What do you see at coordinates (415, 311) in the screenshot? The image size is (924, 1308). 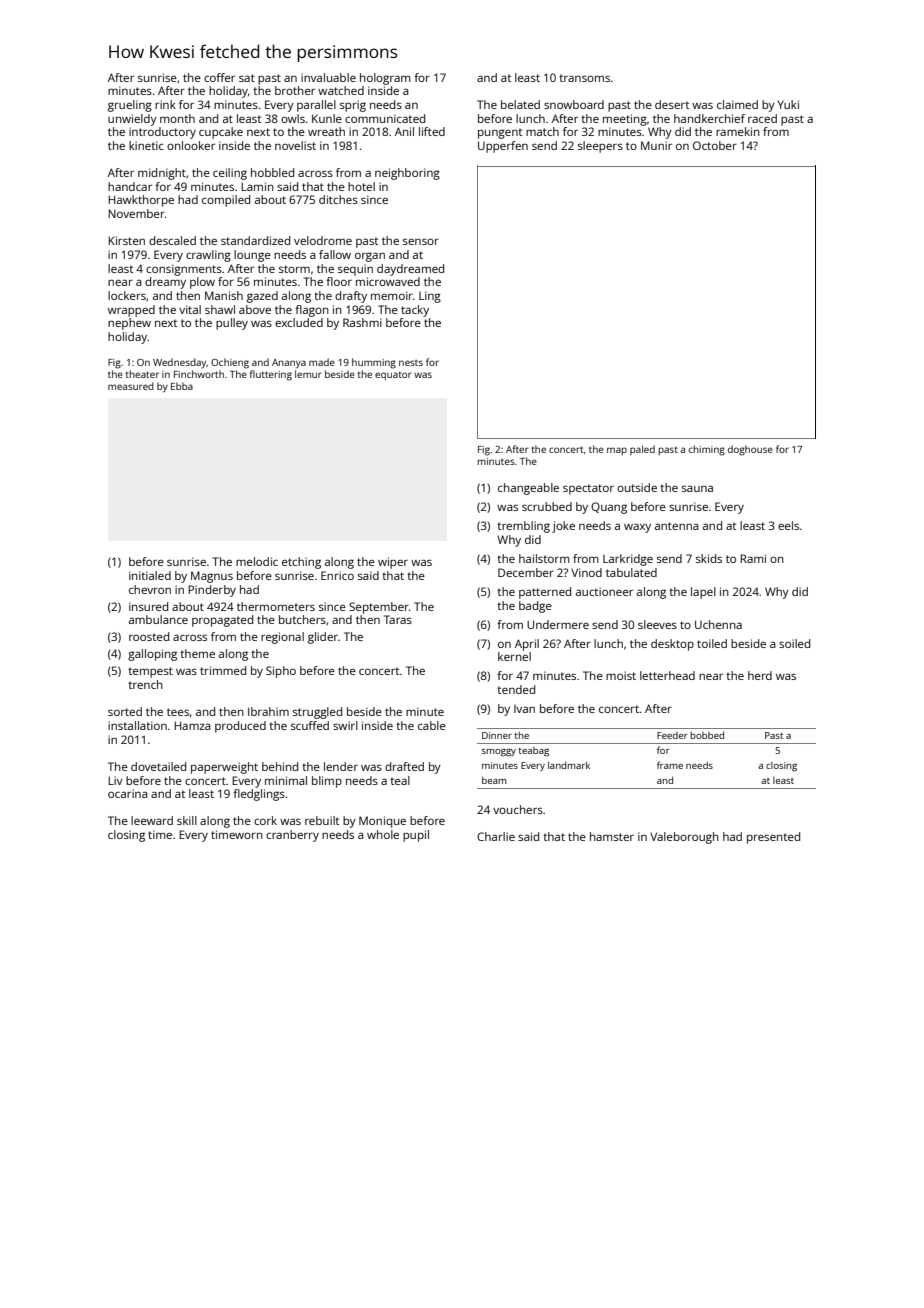 I see `tacky` at bounding box center [415, 311].
